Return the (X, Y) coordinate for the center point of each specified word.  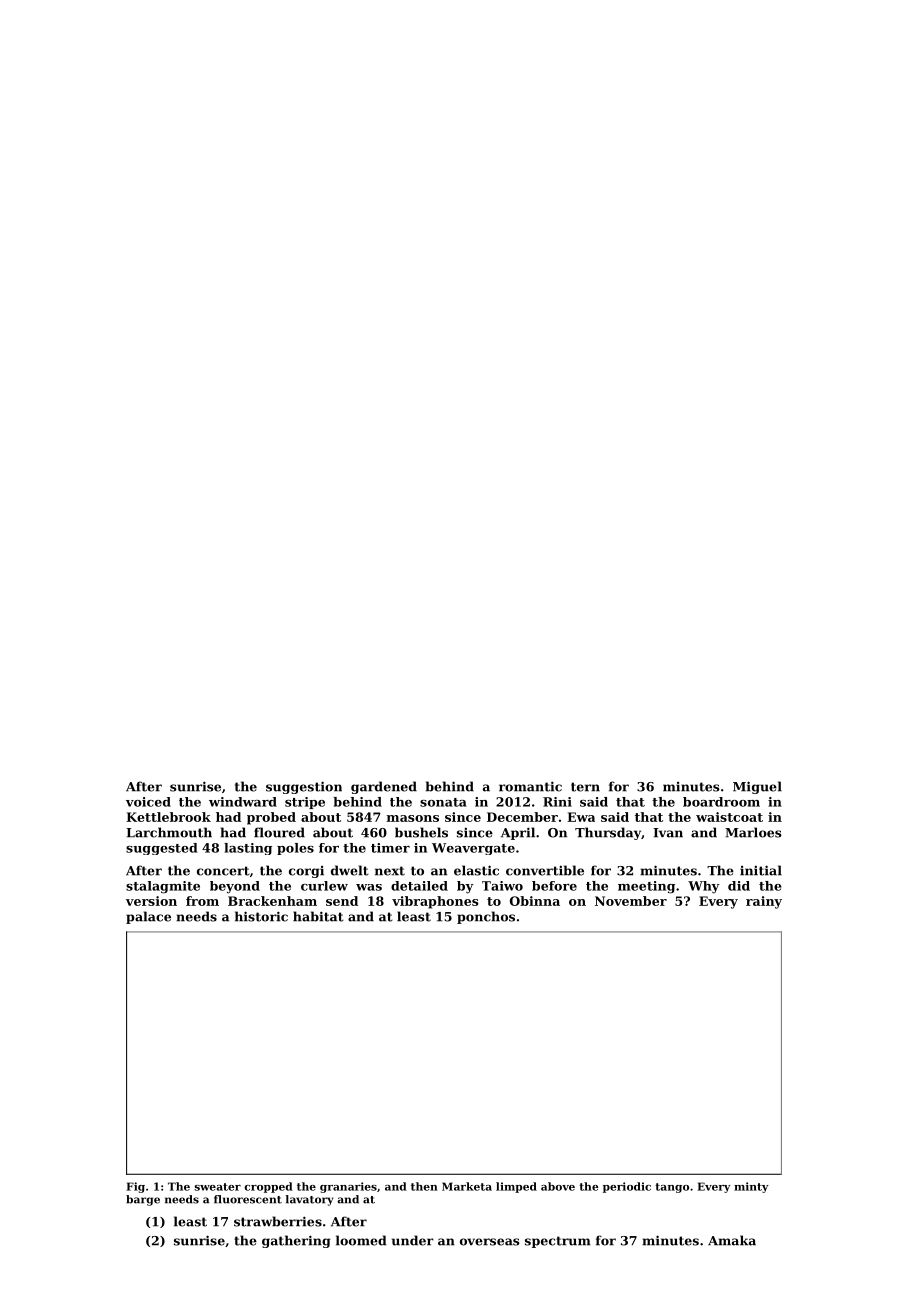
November (631, 901)
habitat (318, 916)
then (424, 1186)
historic (261, 916)
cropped (268, 1187)
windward (243, 802)
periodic (627, 1187)
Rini (557, 802)
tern (585, 787)
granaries (348, 1187)
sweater (217, 1187)
